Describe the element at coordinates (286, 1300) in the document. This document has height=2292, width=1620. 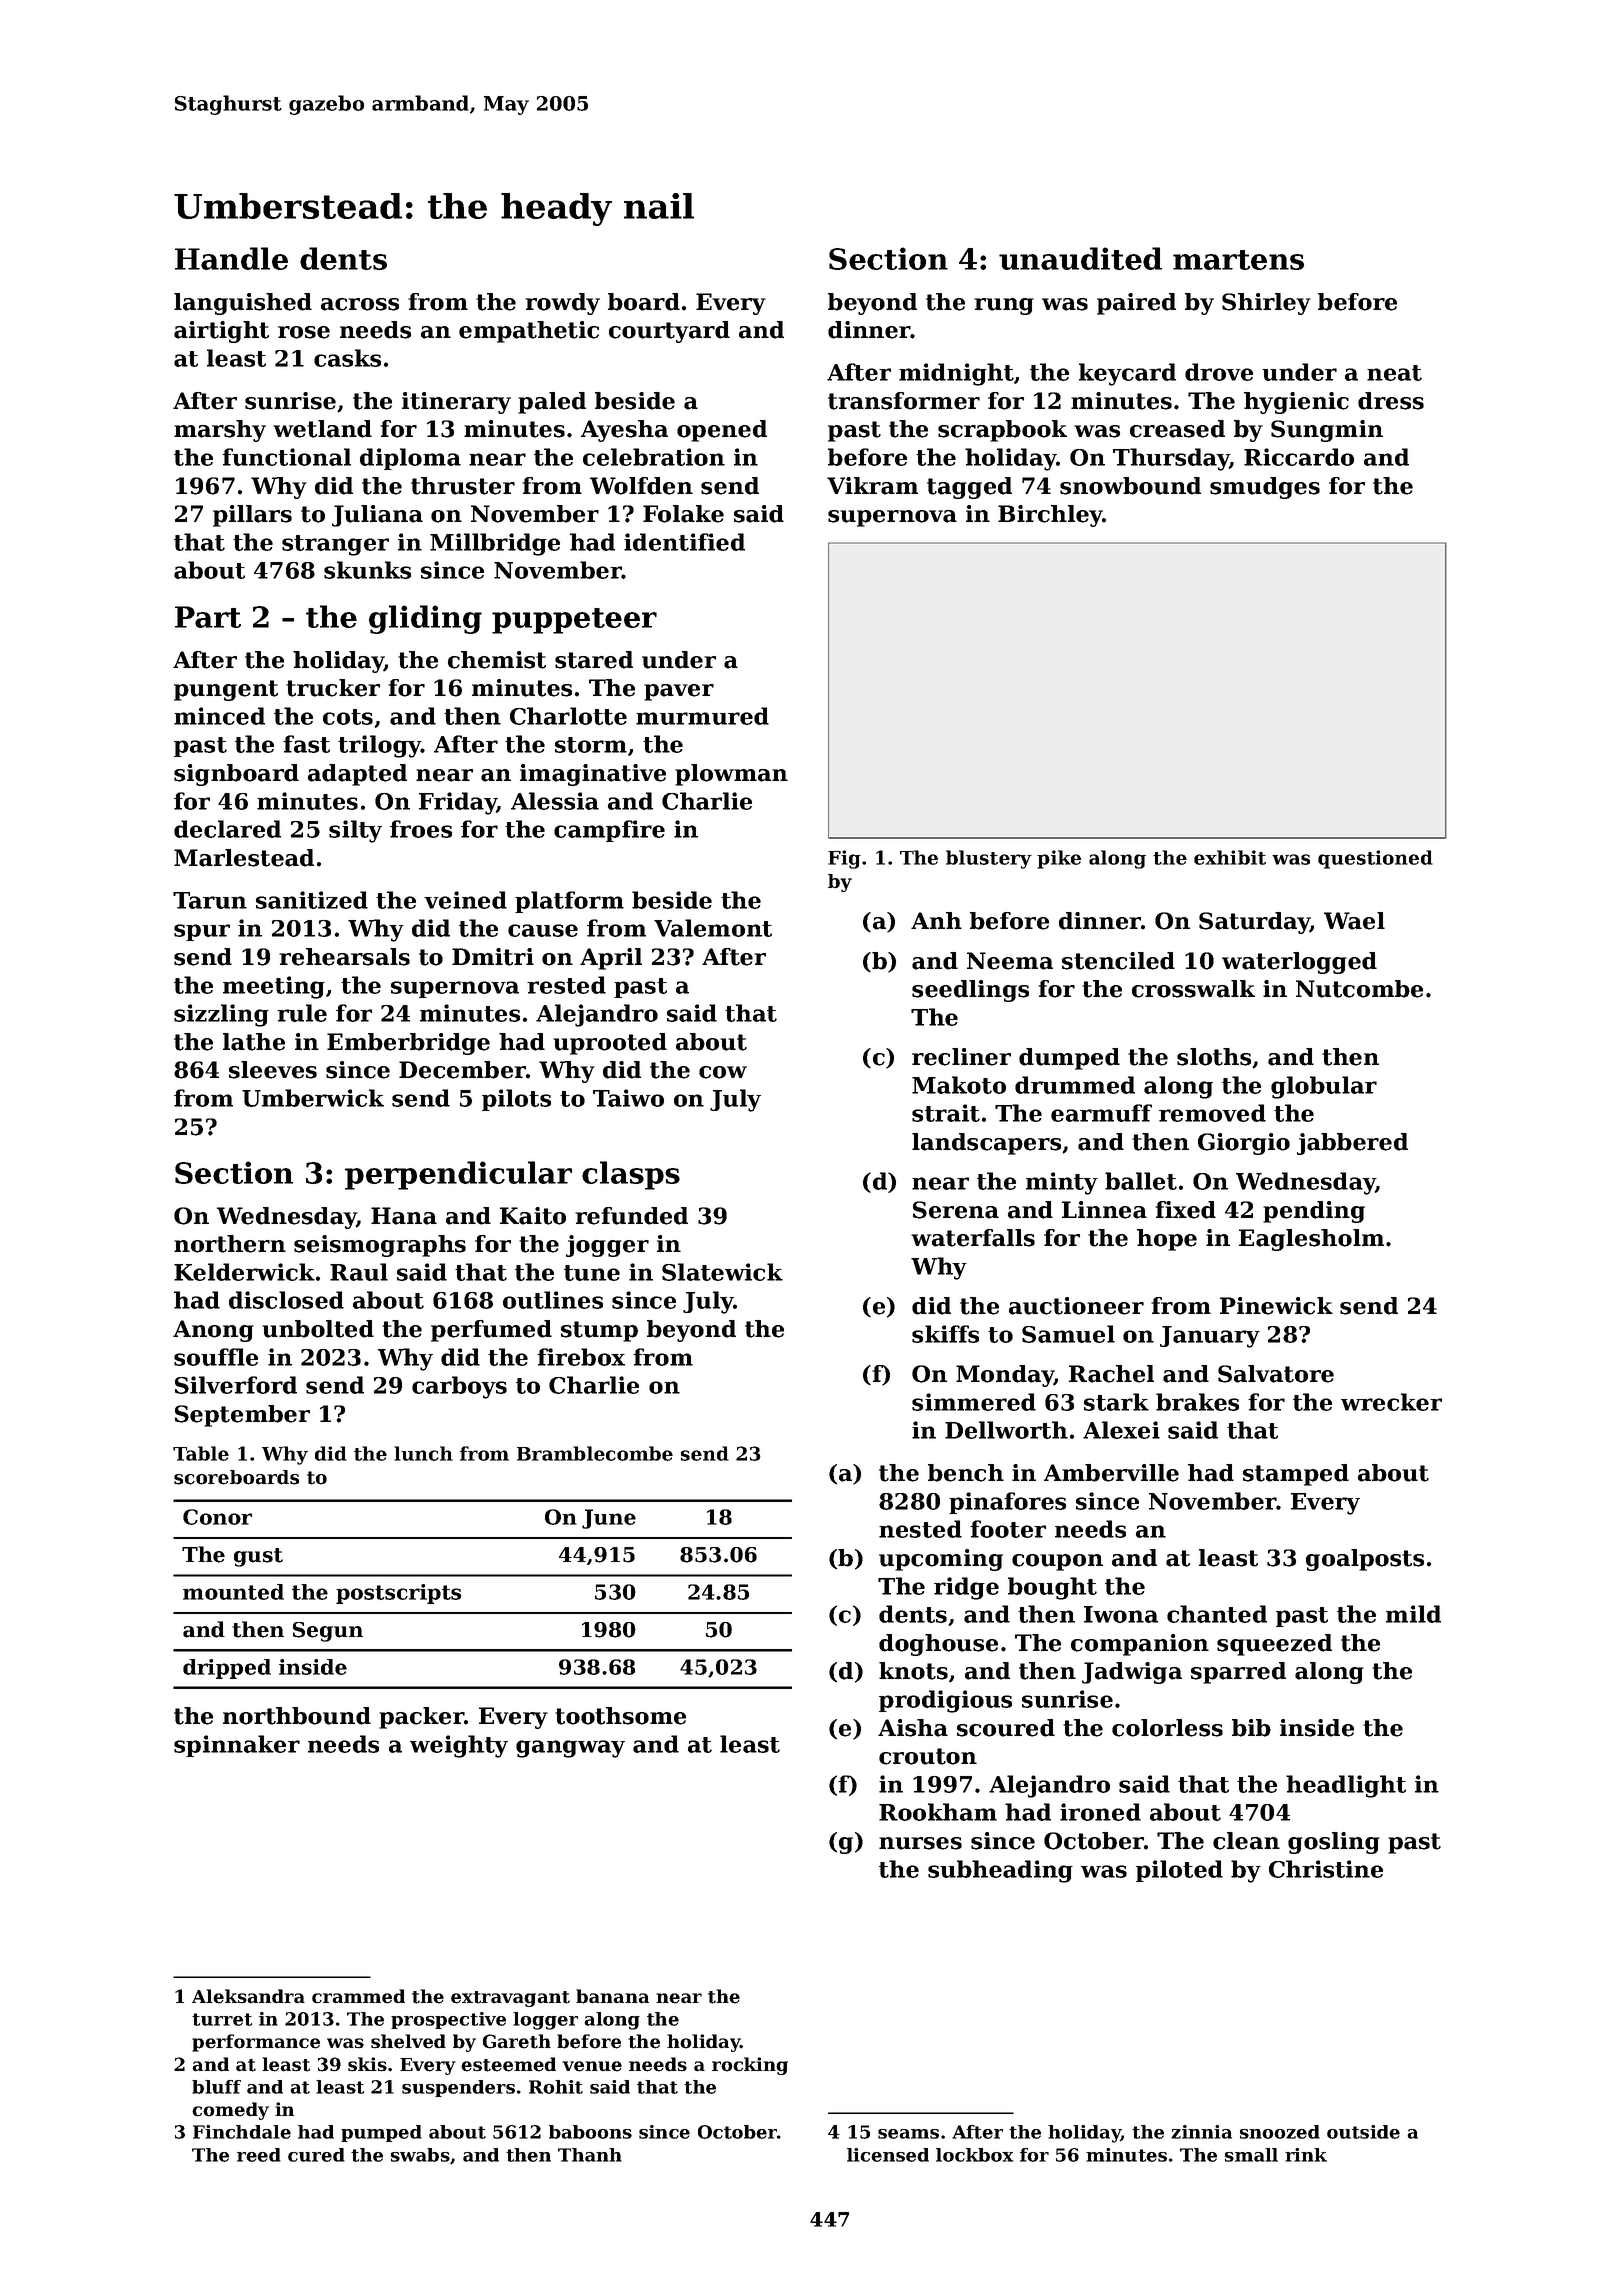
I see `disclosed` at that location.
